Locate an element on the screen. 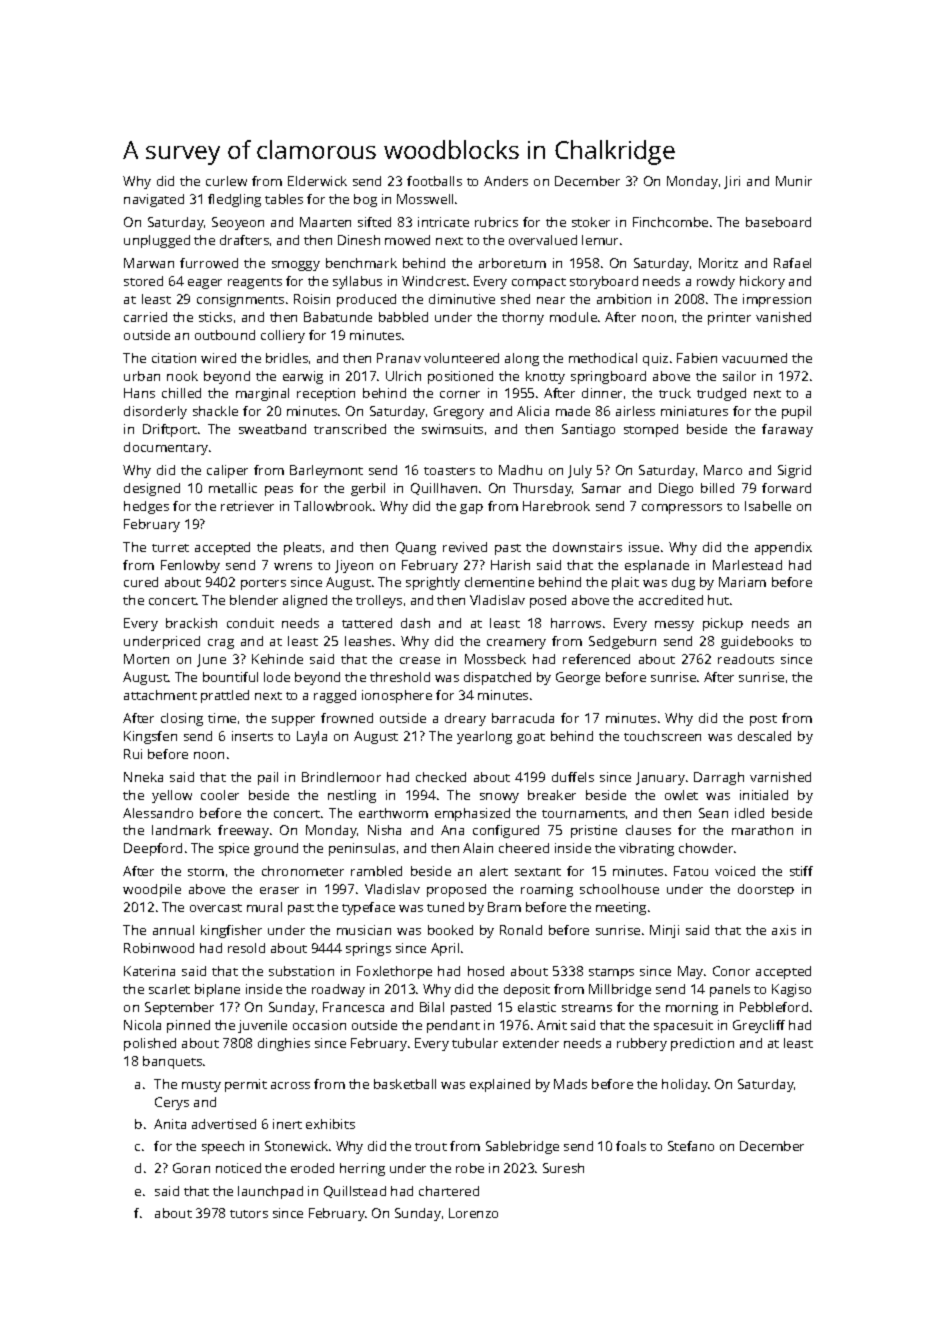 This screenshot has height=1331, width=937. Goran is located at coordinates (191, 1168).
